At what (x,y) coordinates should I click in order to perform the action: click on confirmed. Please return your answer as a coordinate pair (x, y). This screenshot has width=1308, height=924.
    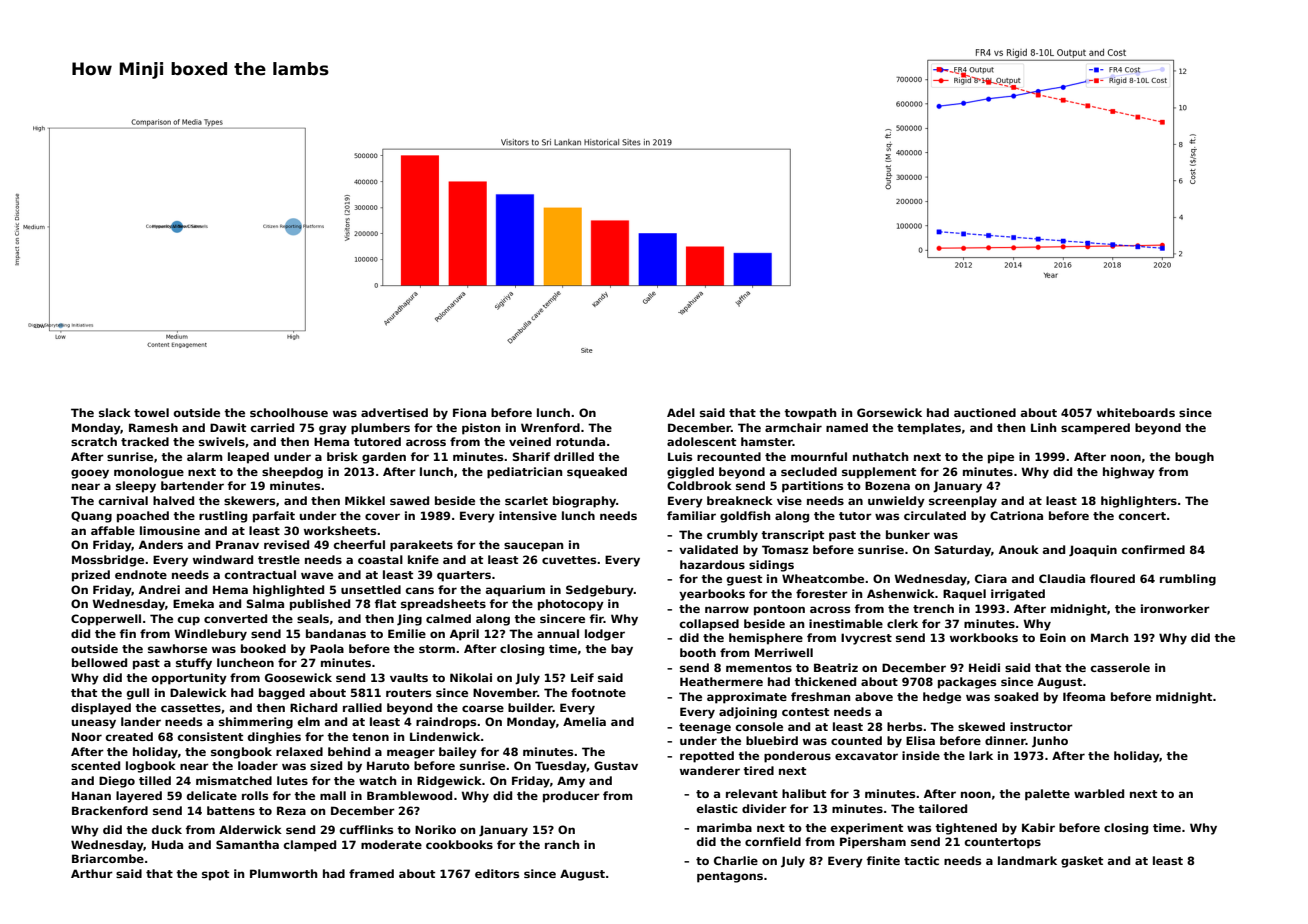
    Looking at the image, I should click on (1153, 549).
